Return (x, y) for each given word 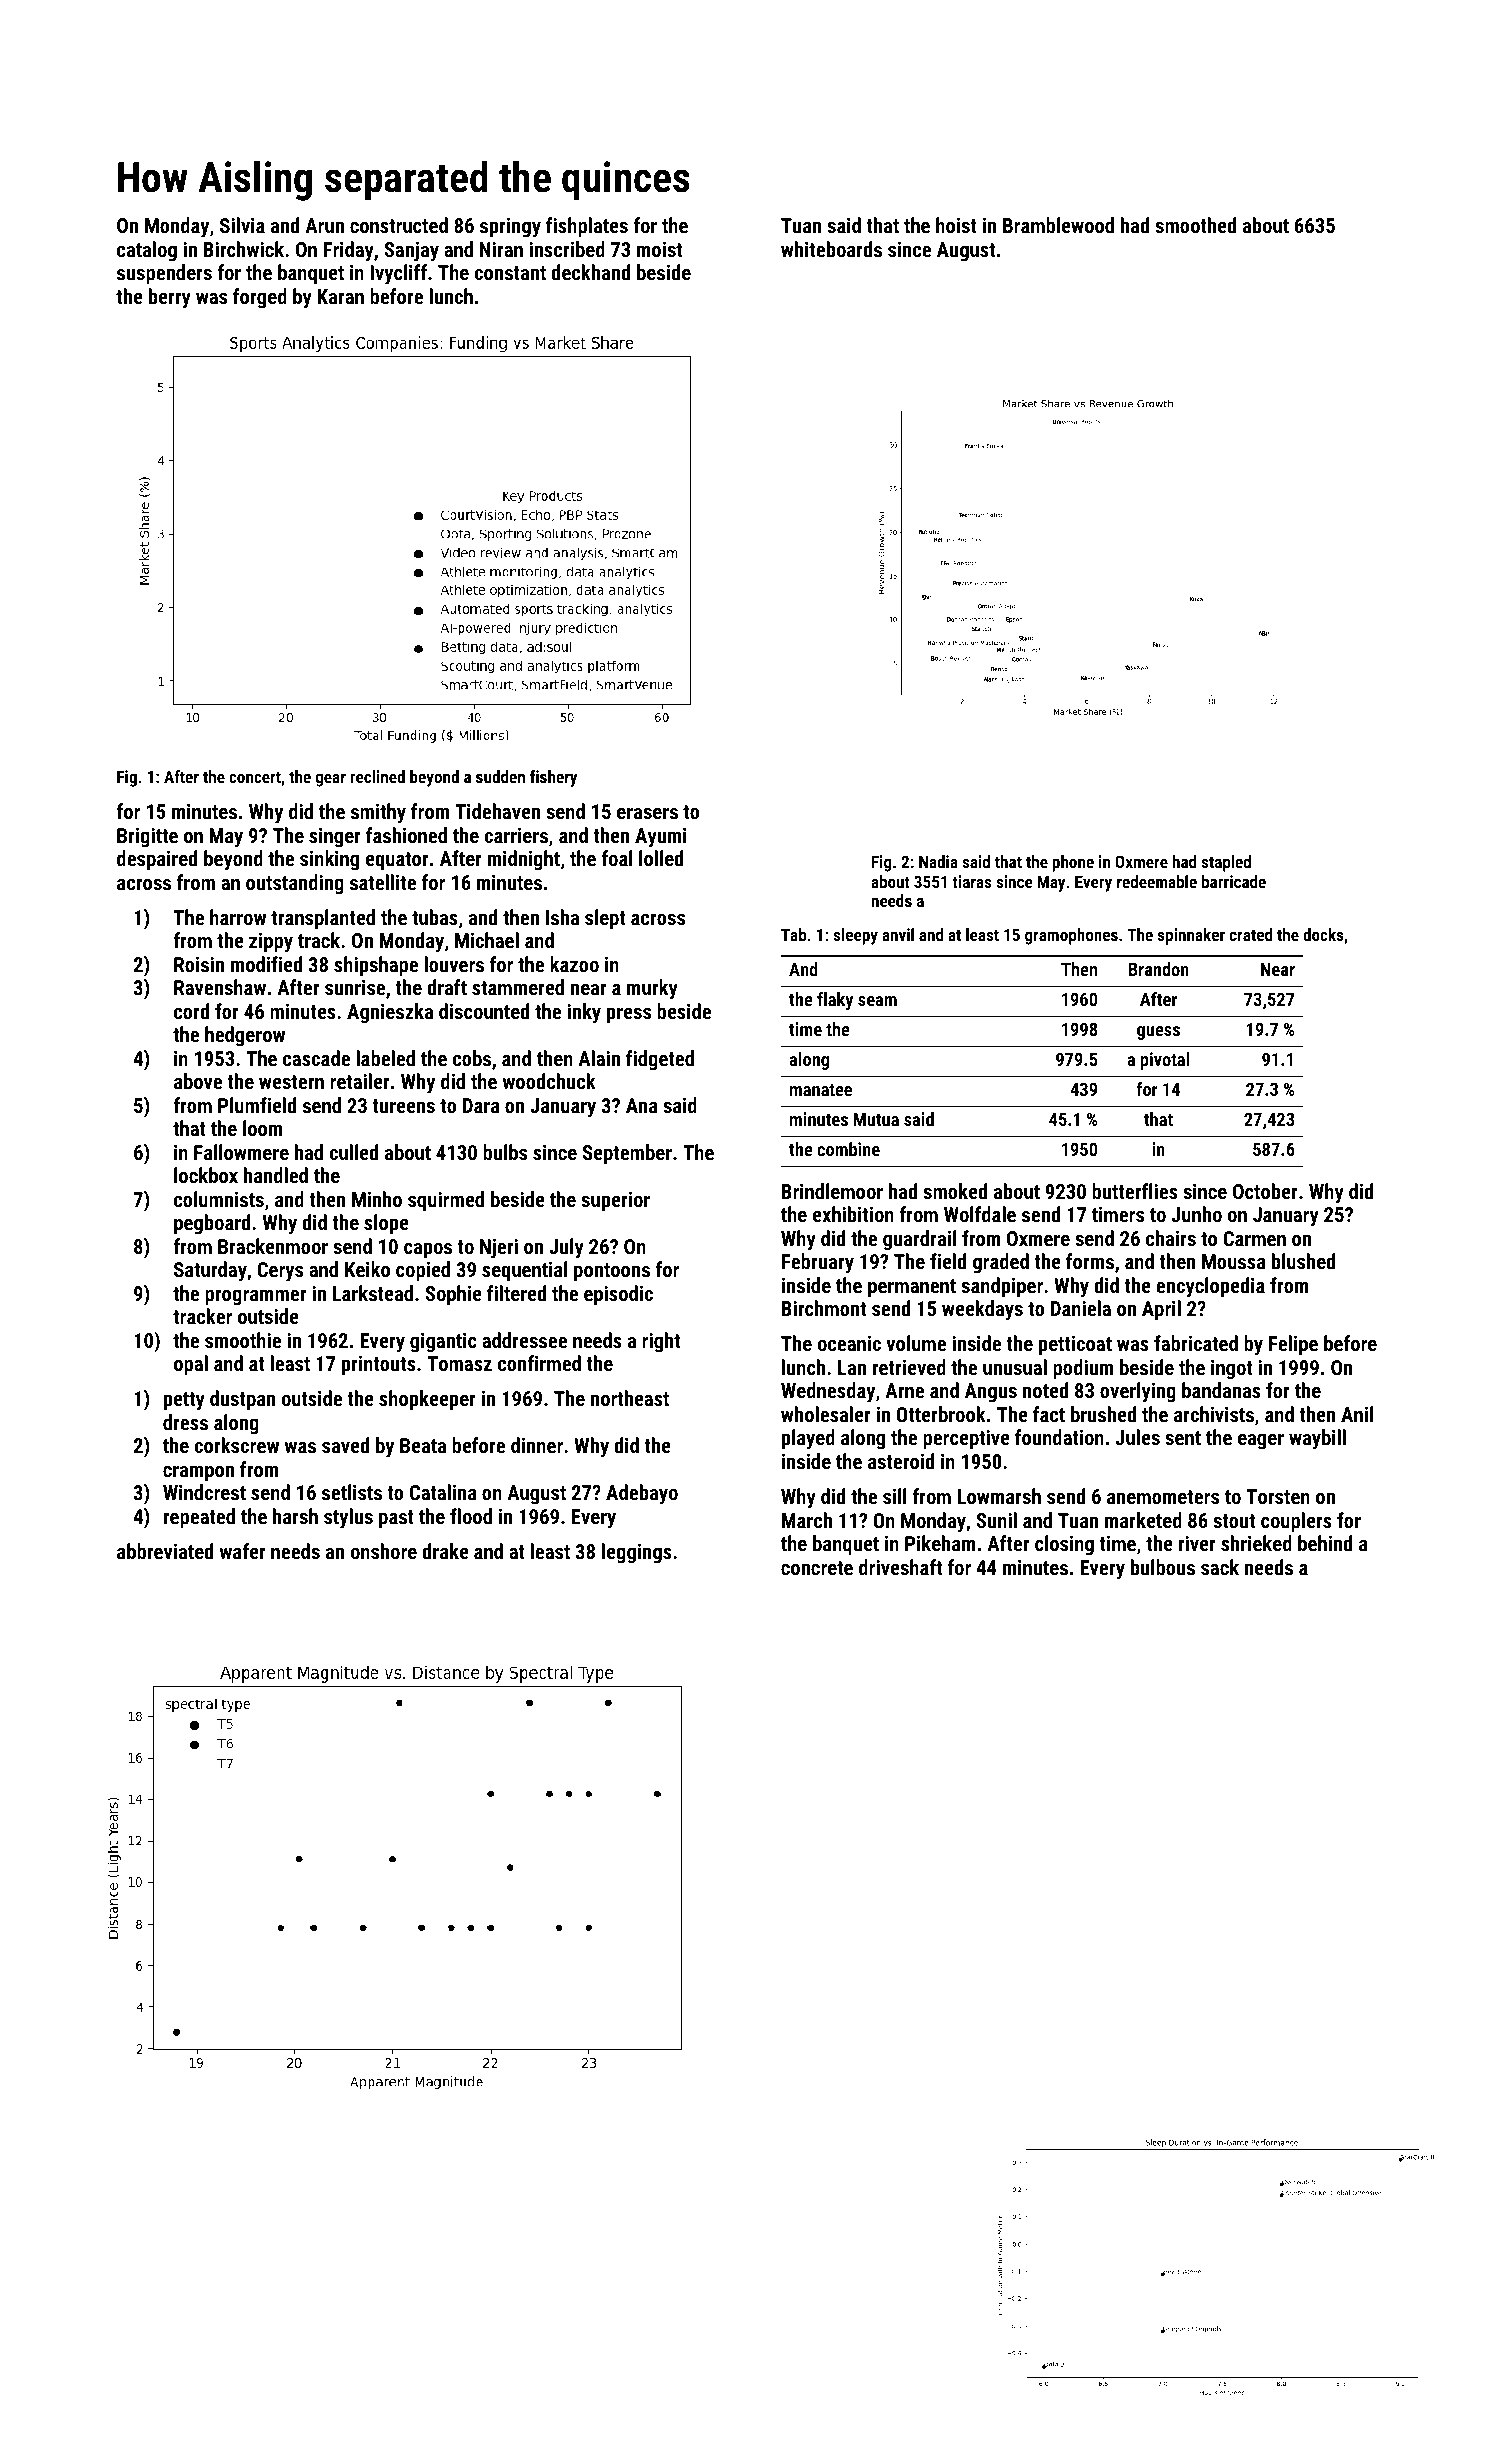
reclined (377, 776)
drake (445, 1551)
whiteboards (831, 249)
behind (1325, 1543)
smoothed (1195, 225)
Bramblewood (1058, 225)
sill (895, 1496)
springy (510, 227)
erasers (647, 813)
